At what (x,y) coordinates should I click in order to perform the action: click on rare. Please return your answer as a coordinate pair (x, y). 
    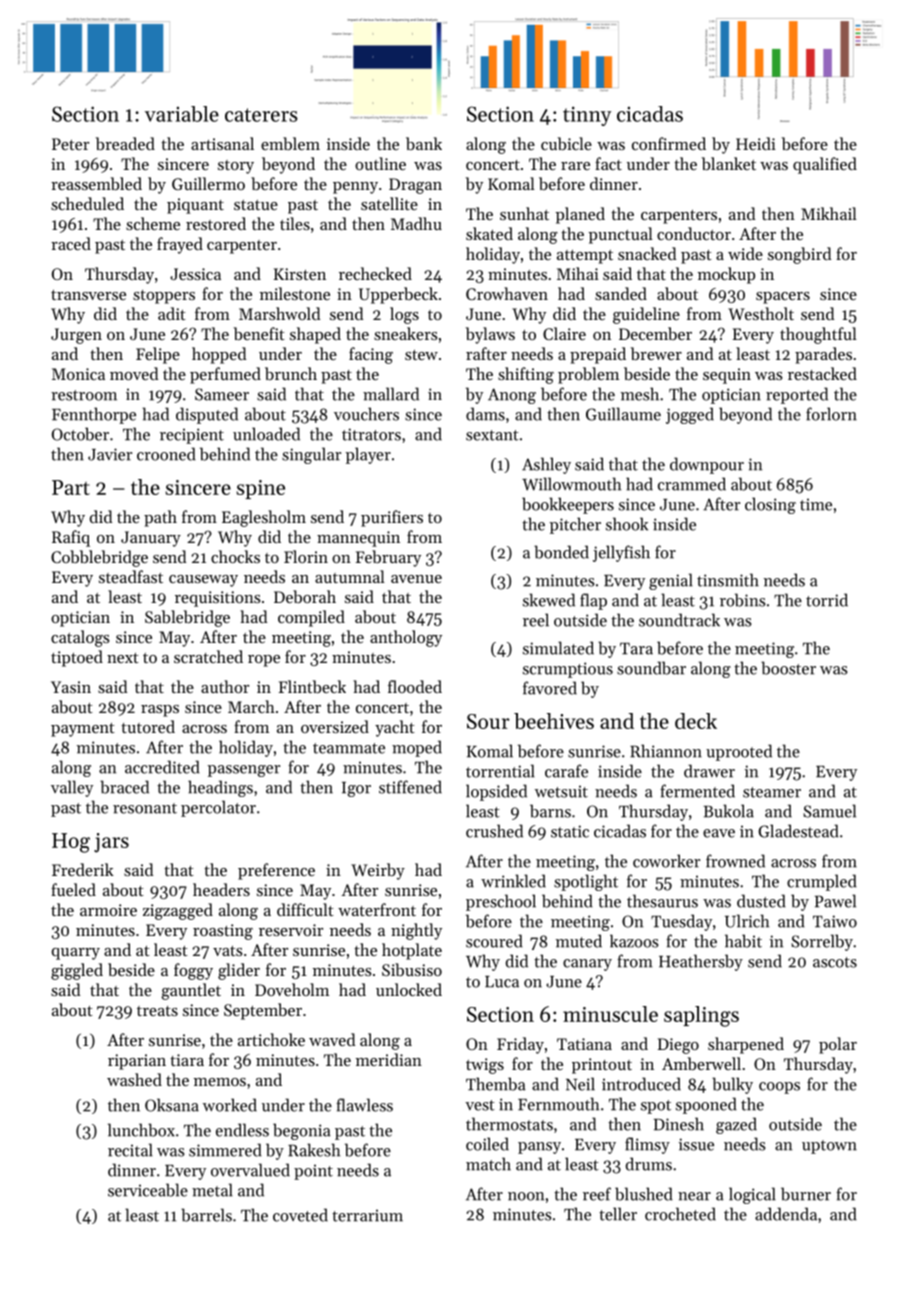
    Looking at the image, I should click on (575, 166).
